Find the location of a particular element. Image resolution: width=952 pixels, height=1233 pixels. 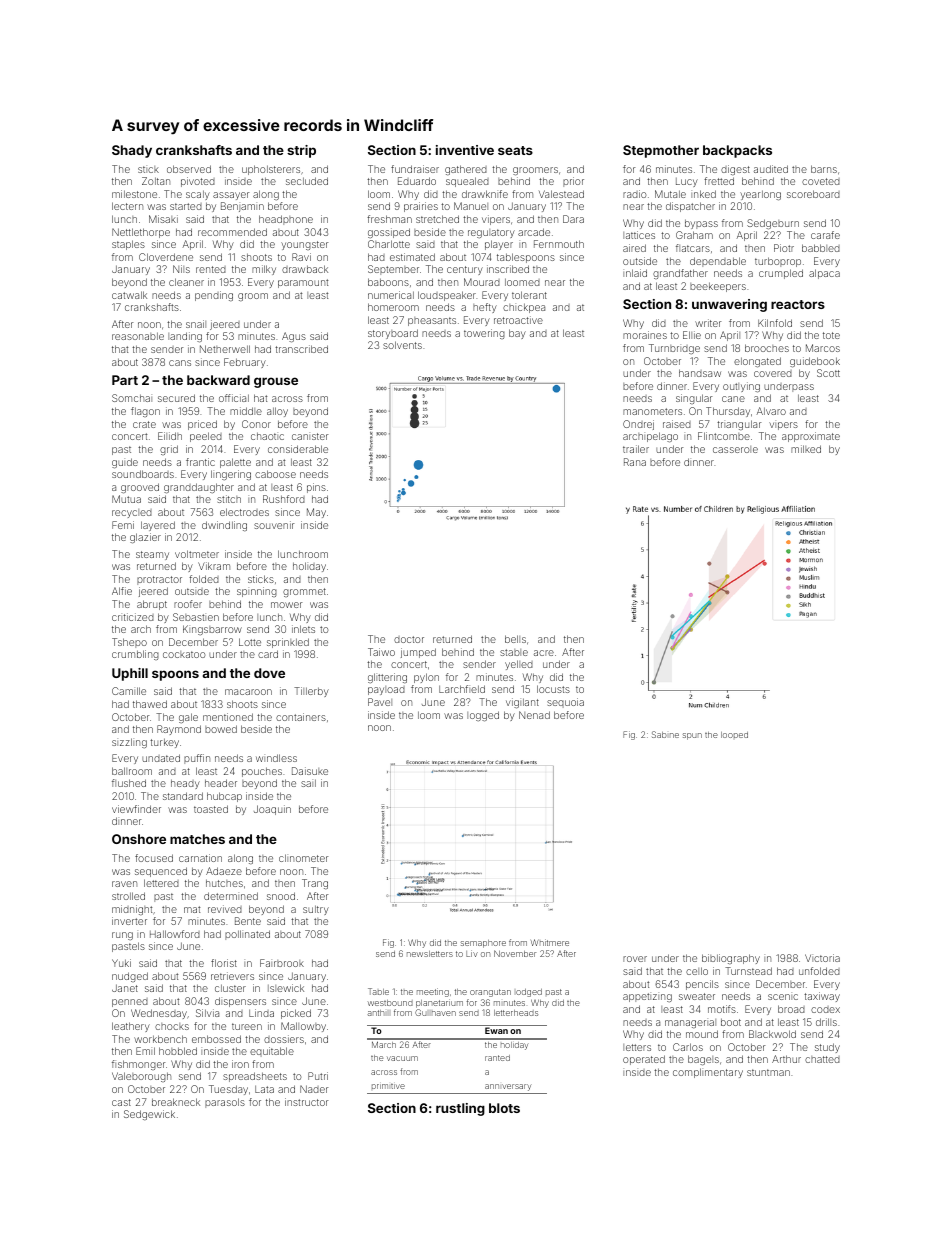

Stepmother is located at coordinates (661, 151).
